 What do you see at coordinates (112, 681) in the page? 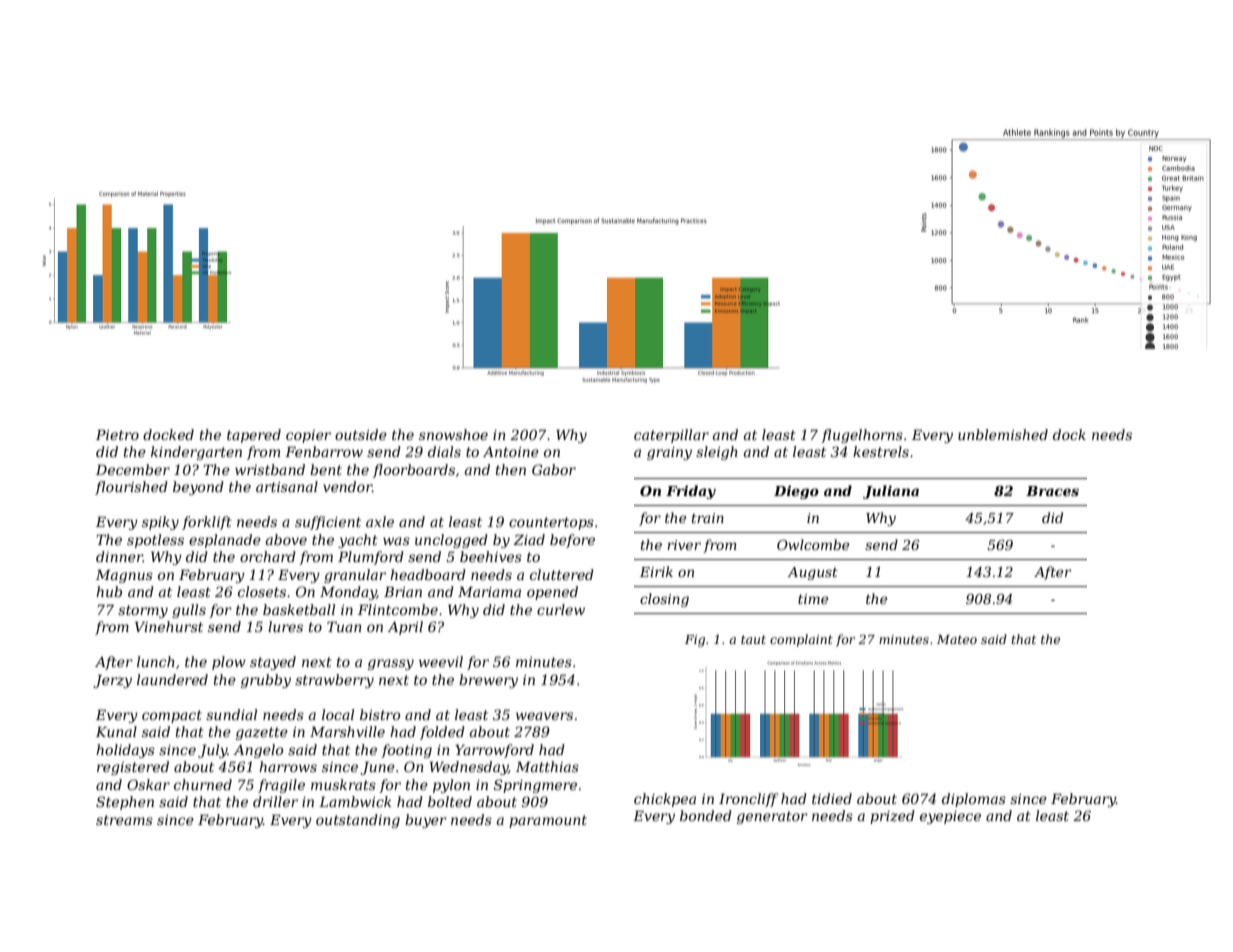
I see `Jerzy` at bounding box center [112, 681].
